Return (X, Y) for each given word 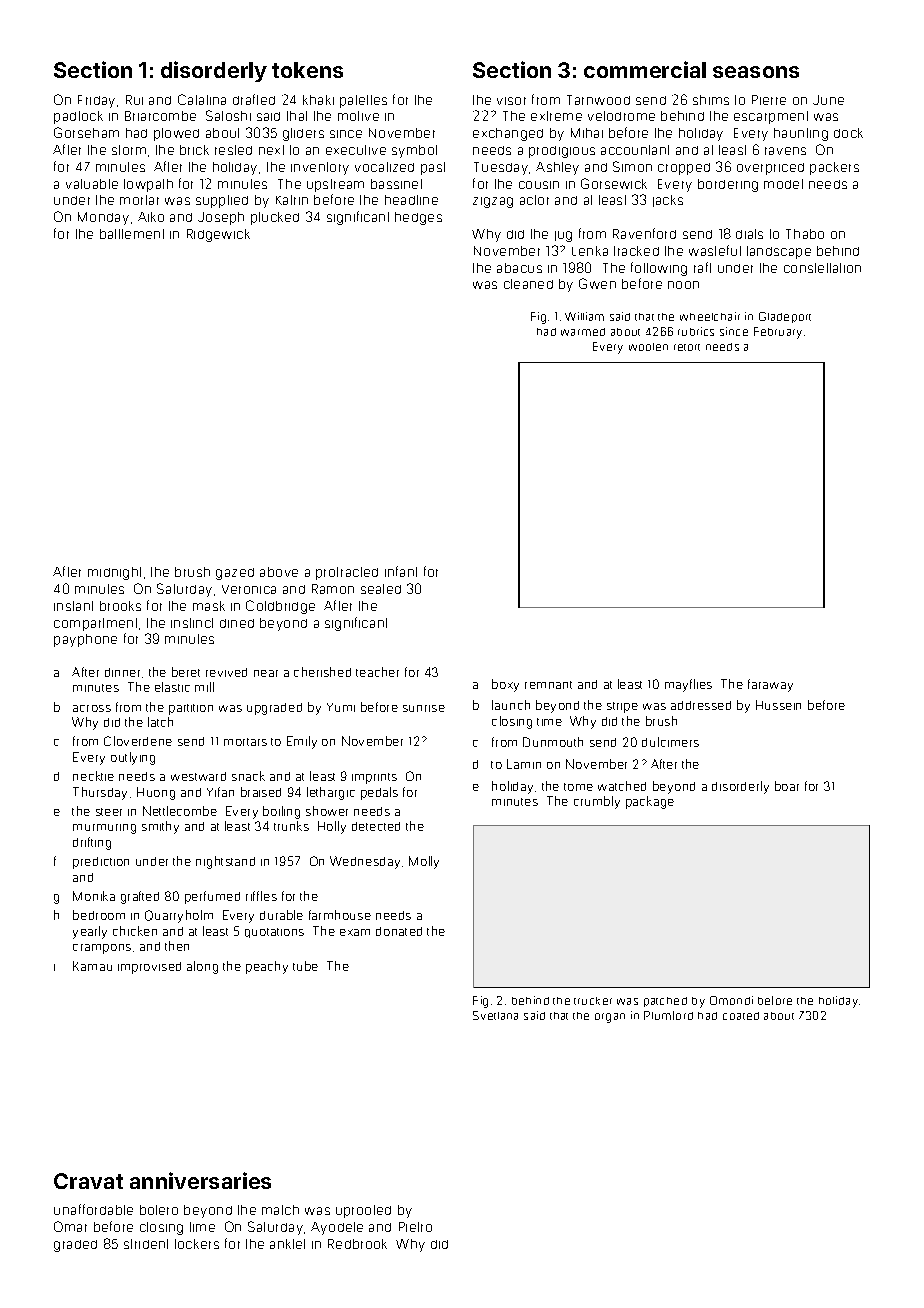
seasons (756, 72)
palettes (363, 101)
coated (741, 1016)
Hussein (778, 705)
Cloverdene (138, 741)
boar (787, 786)
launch (511, 705)
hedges (418, 218)
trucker (593, 1001)
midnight (114, 573)
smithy (160, 827)
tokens (307, 70)
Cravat (88, 1181)
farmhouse (340, 915)
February (778, 333)
